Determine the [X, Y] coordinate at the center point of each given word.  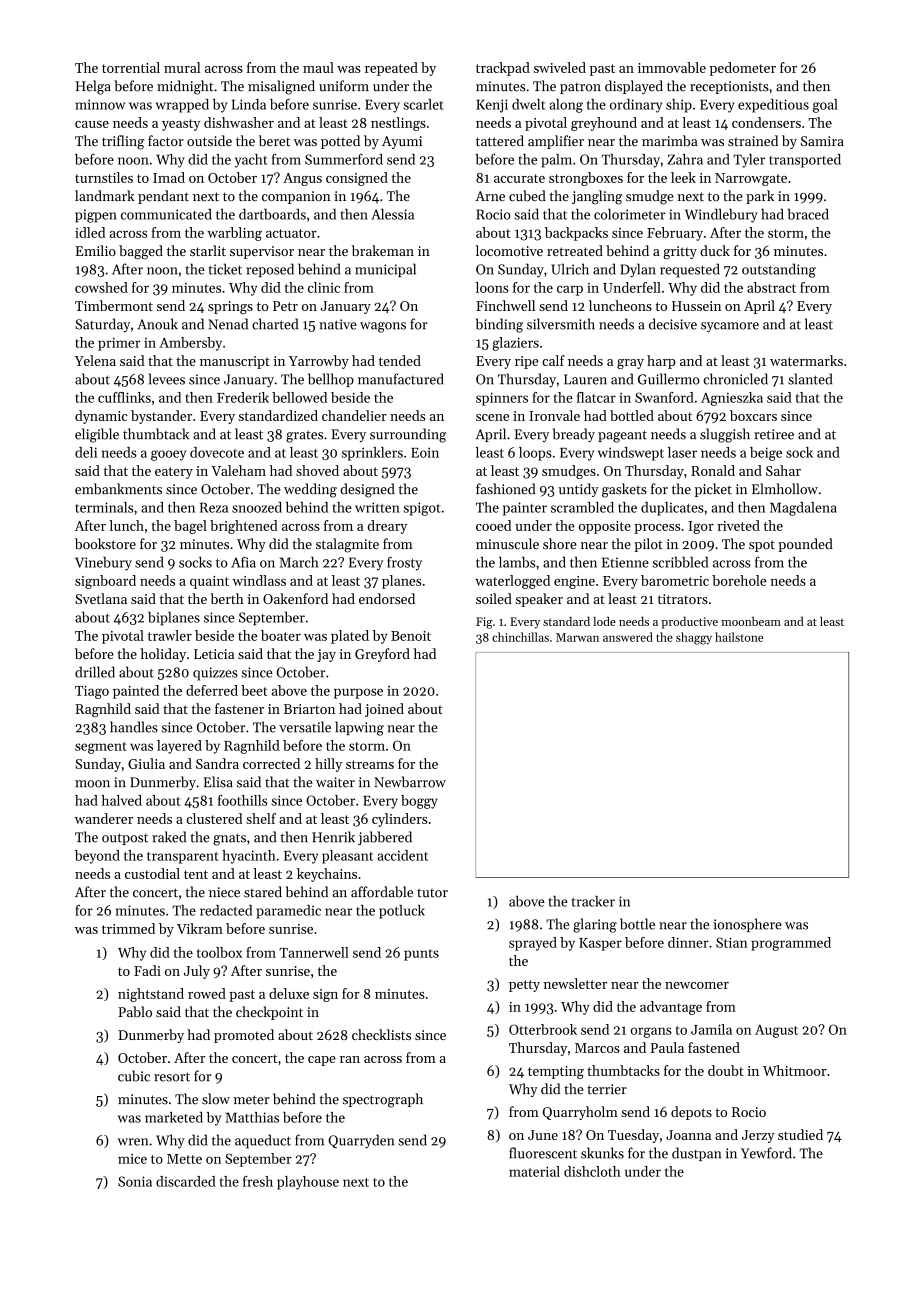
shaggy [694, 638]
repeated [391, 69]
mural [182, 67]
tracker [593, 901]
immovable [672, 67]
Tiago [92, 692]
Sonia [135, 1181]
